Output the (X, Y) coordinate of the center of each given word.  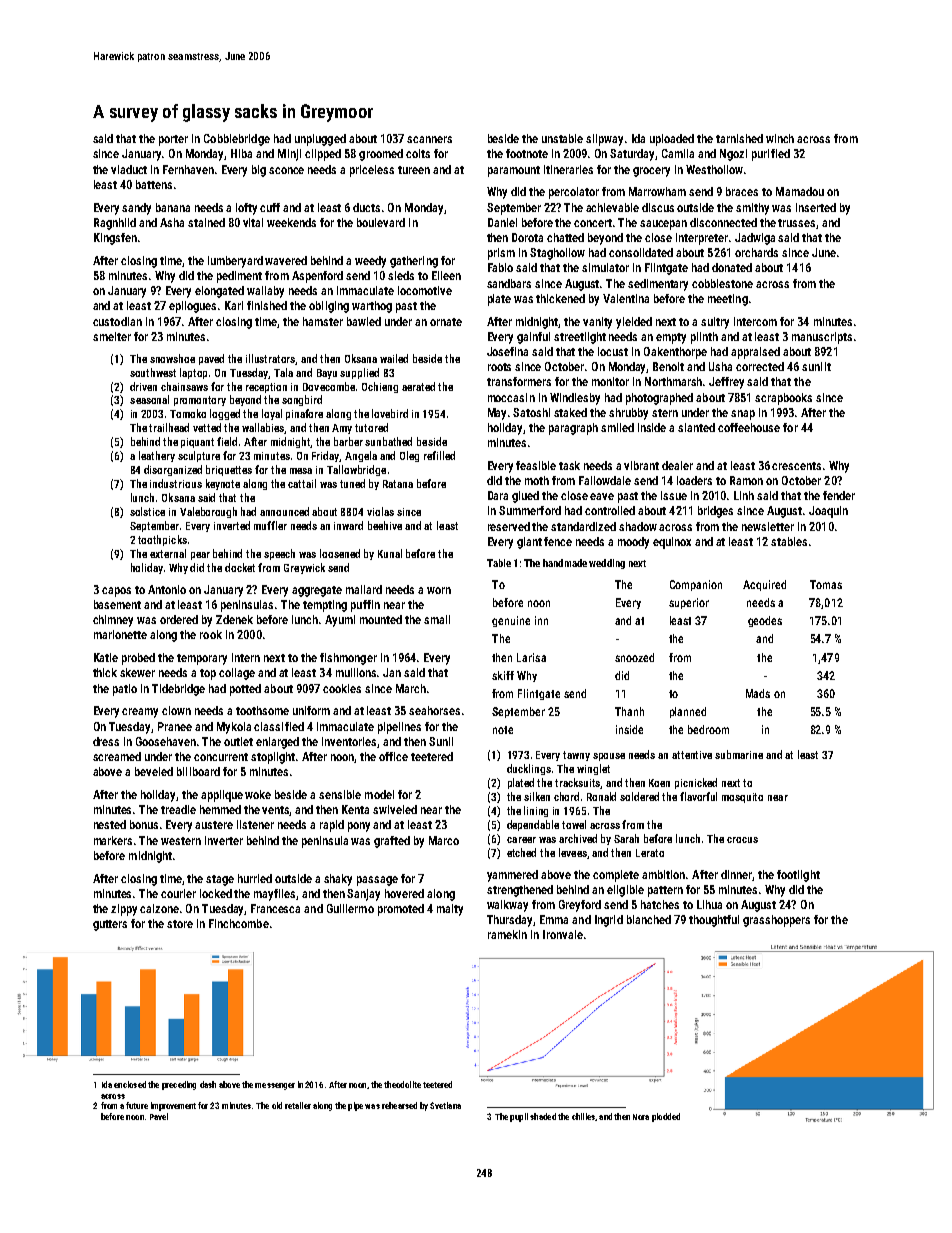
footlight (798, 876)
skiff (503, 675)
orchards (756, 252)
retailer (298, 1105)
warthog (372, 307)
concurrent (221, 757)
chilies (583, 1116)
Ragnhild (115, 224)
